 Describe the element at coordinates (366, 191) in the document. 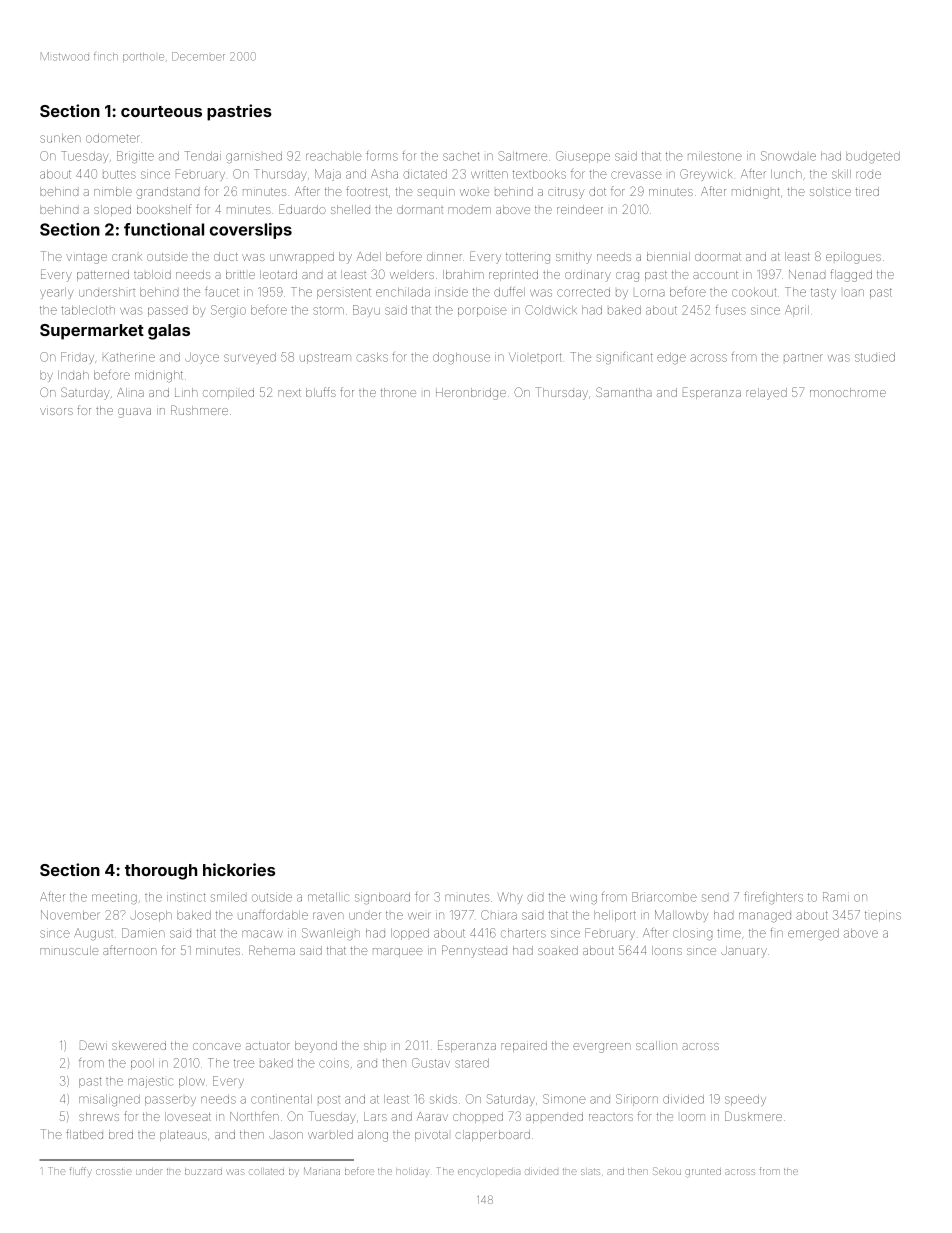

I see `footrest` at that location.
